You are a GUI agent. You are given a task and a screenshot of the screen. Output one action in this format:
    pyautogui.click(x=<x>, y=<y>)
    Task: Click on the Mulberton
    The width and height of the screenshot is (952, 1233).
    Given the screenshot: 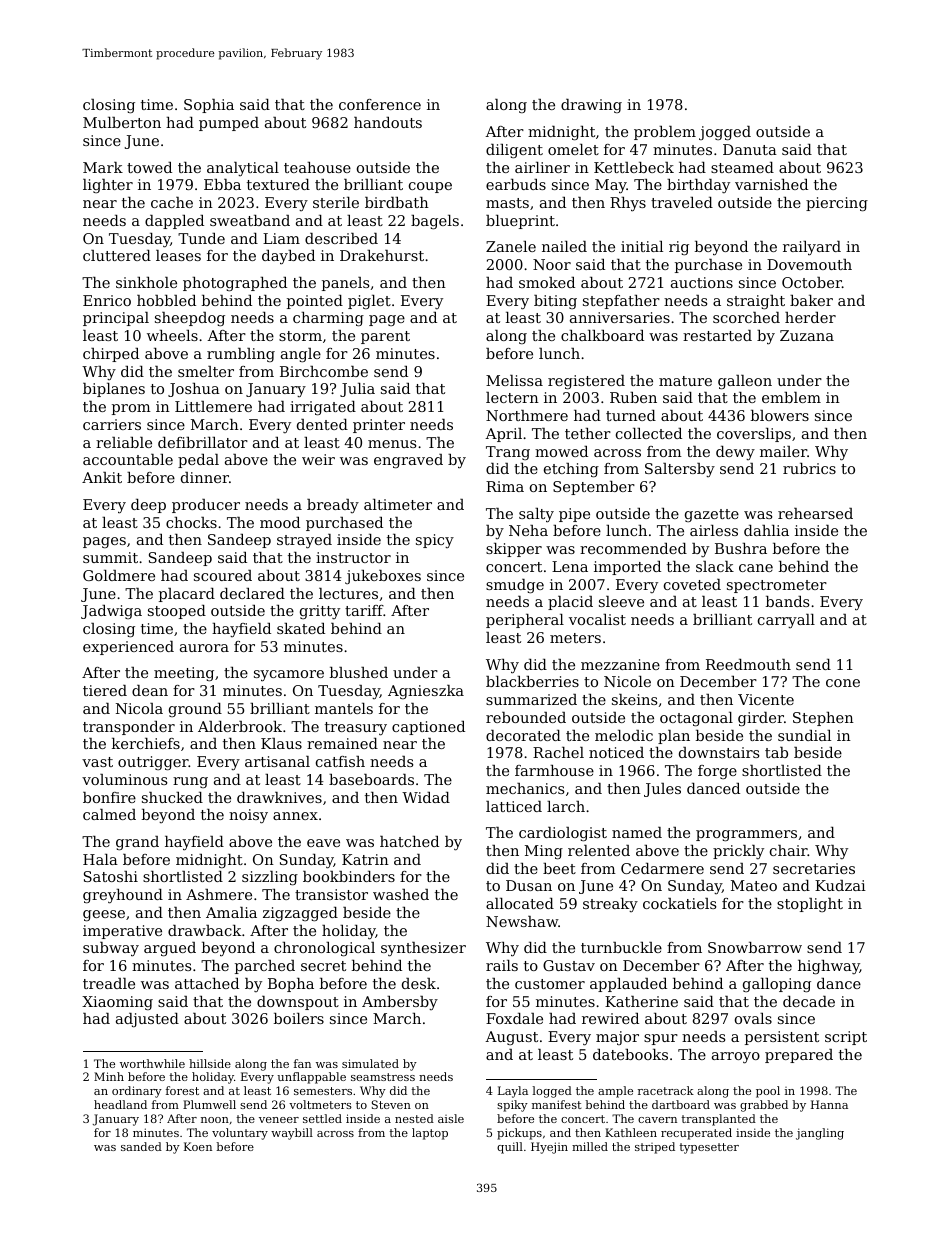 What is the action you would take?
    pyautogui.click(x=122, y=122)
